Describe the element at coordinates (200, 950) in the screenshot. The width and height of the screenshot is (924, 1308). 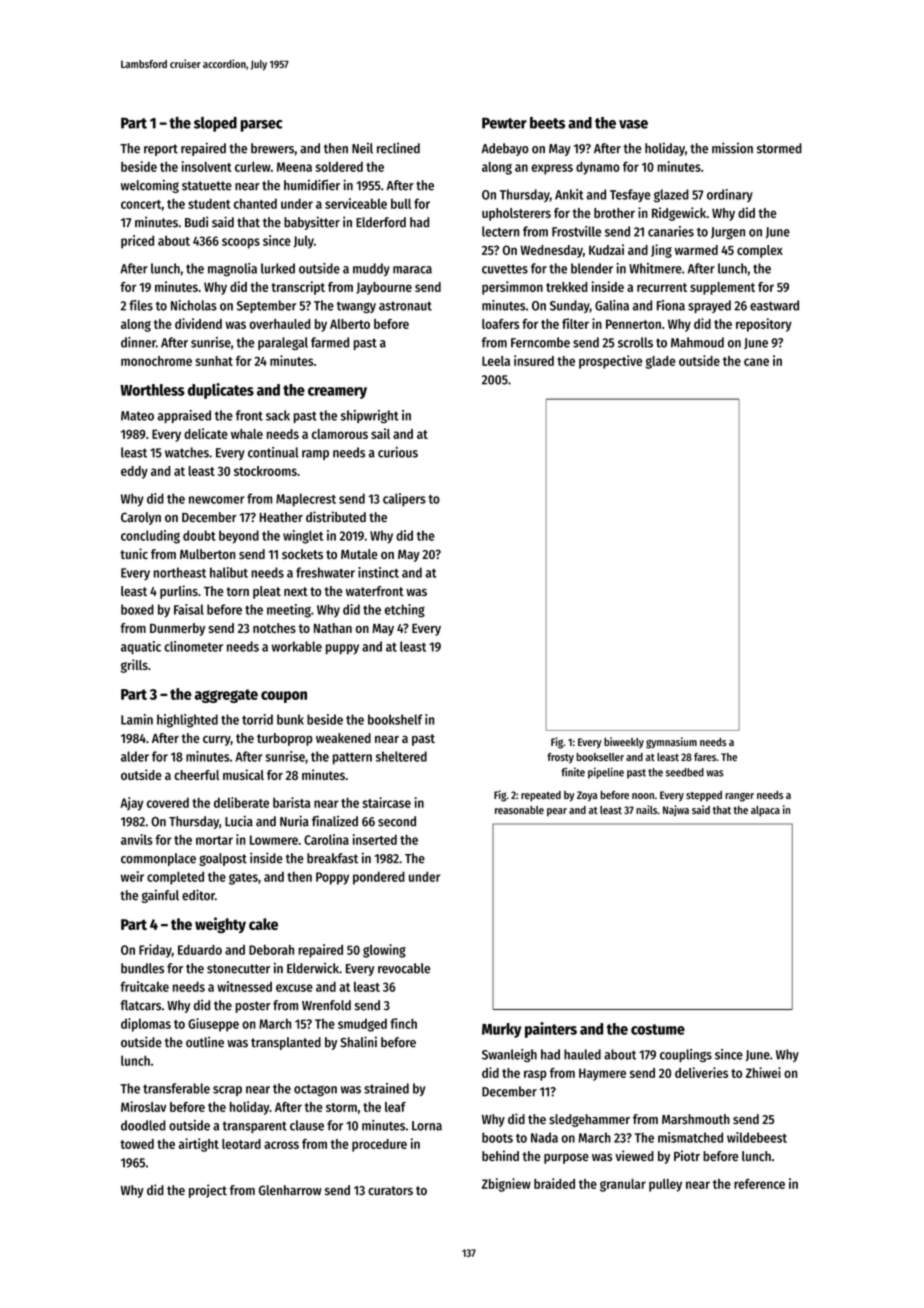
I see `Eduardo` at that location.
